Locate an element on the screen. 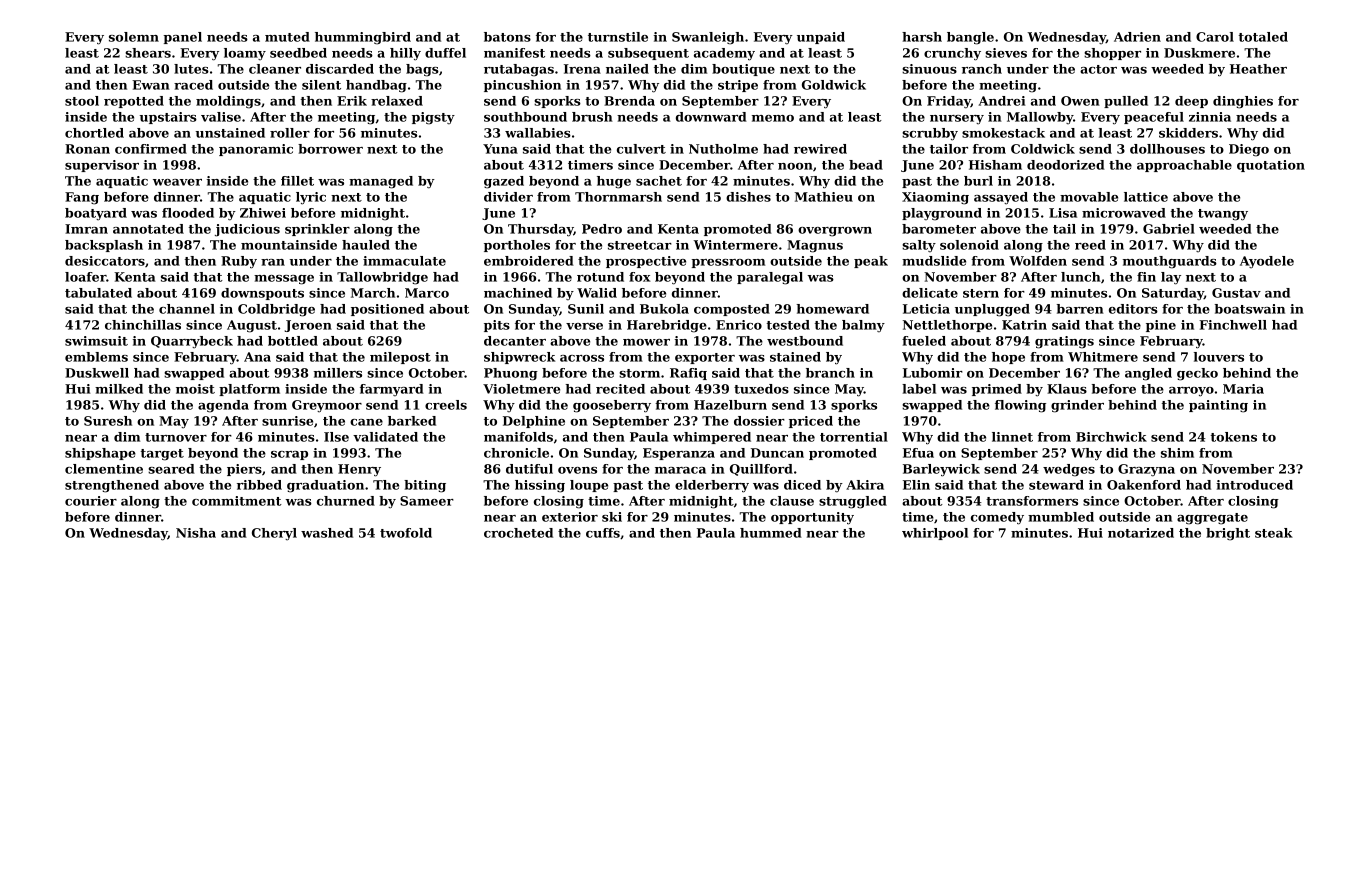 The height and width of the screenshot is (887, 1372). barometer is located at coordinates (939, 229).
